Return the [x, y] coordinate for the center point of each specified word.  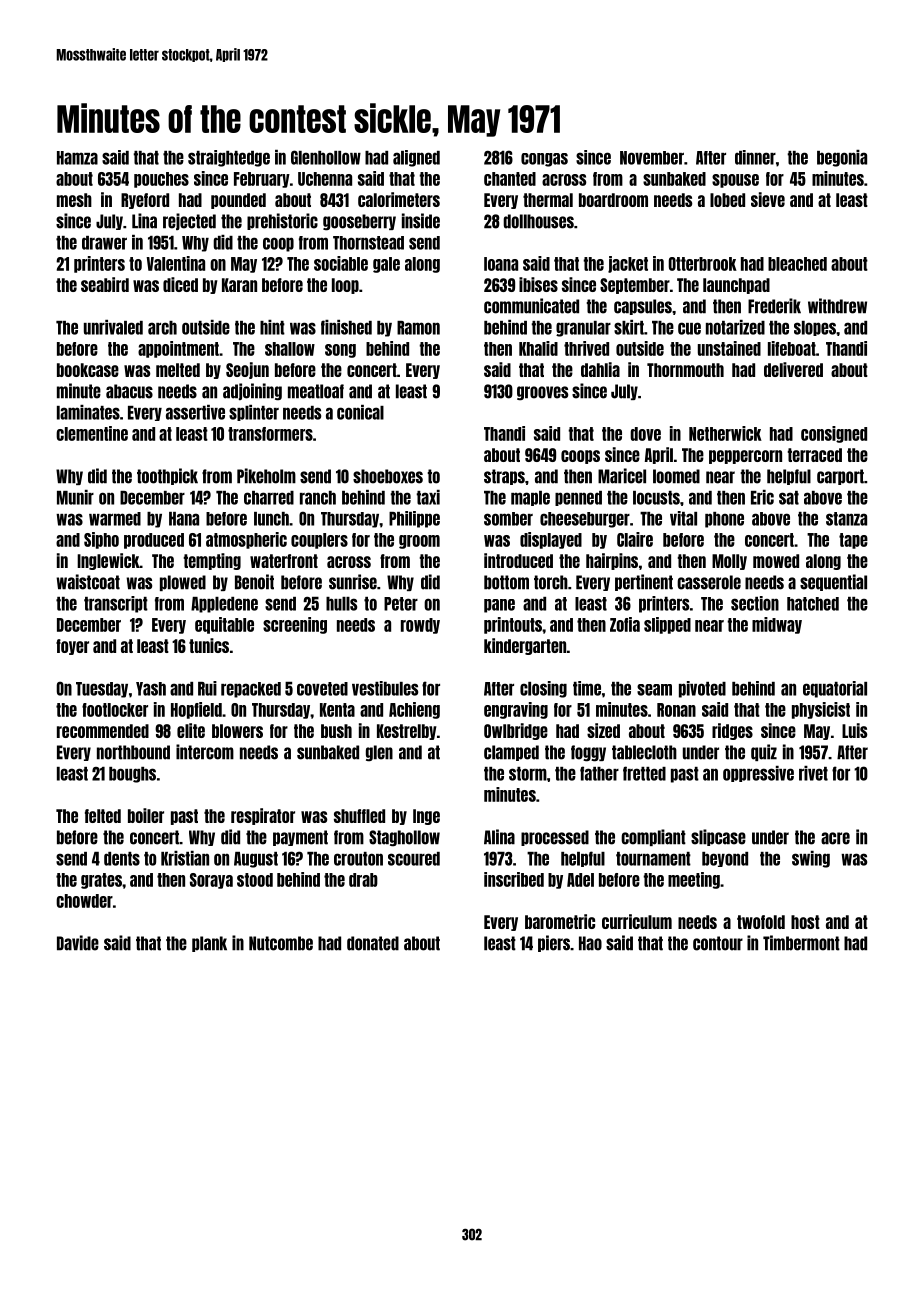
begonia [842, 158]
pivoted [702, 689]
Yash [151, 689]
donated [373, 943]
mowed [776, 561]
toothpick [167, 476]
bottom [506, 582]
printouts [513, 625]
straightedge [229, 158]
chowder [84, 901]
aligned [416, 158]
